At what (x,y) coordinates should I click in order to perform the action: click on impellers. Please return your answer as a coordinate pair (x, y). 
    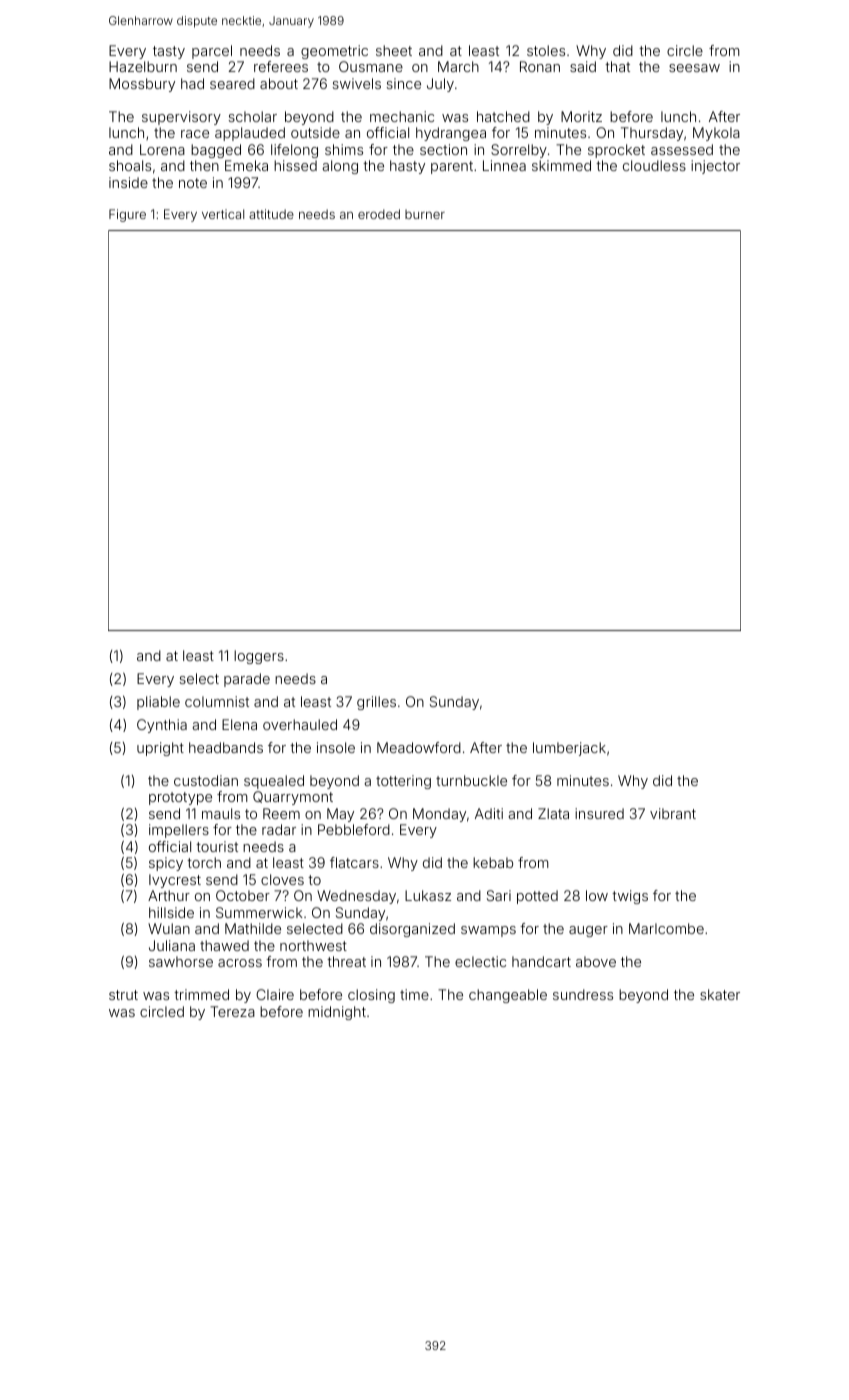
    Looking at the image, I should click on (179, 831).
